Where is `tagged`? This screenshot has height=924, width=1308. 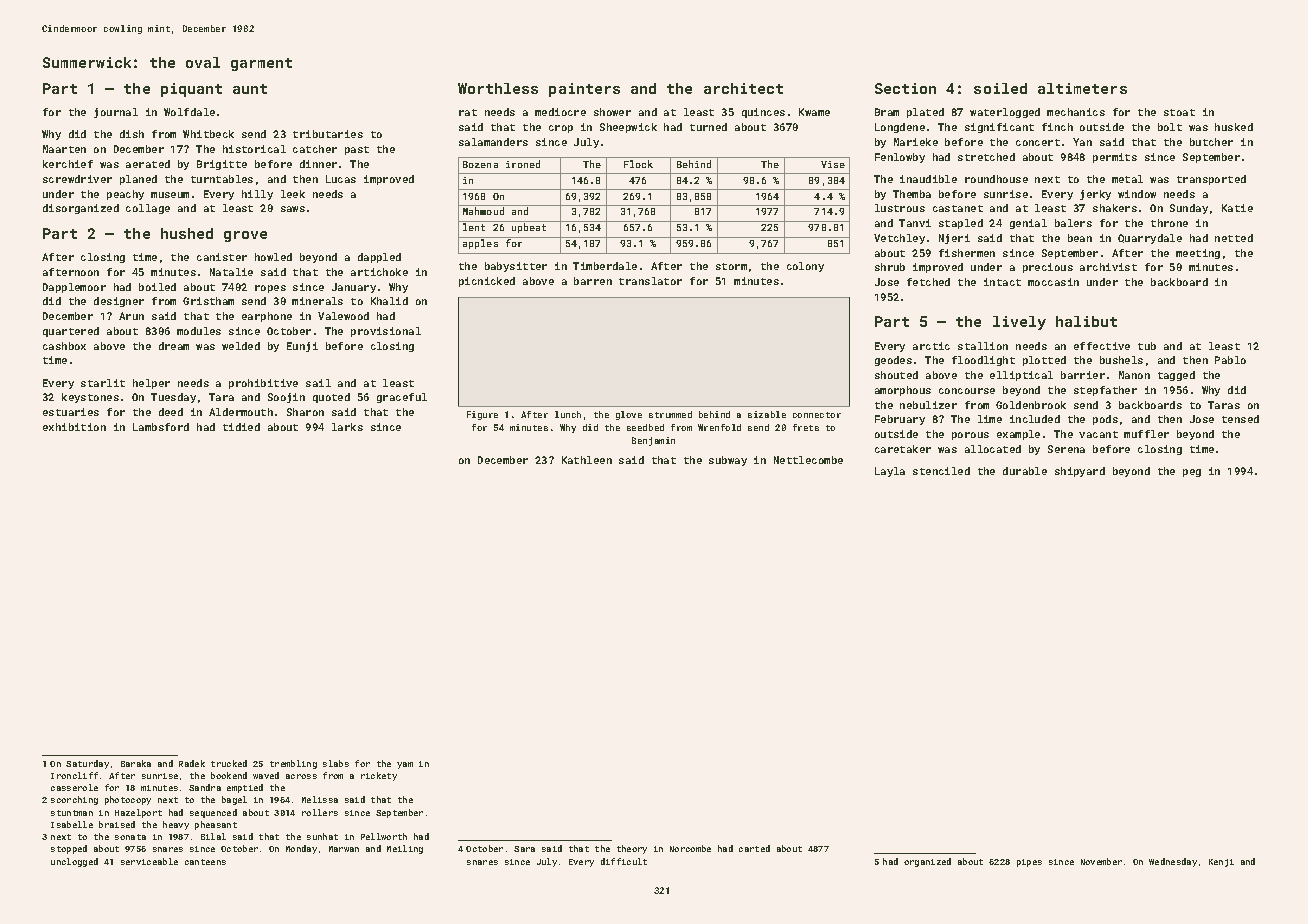
tagged is located at coordinates (1176, 376).
